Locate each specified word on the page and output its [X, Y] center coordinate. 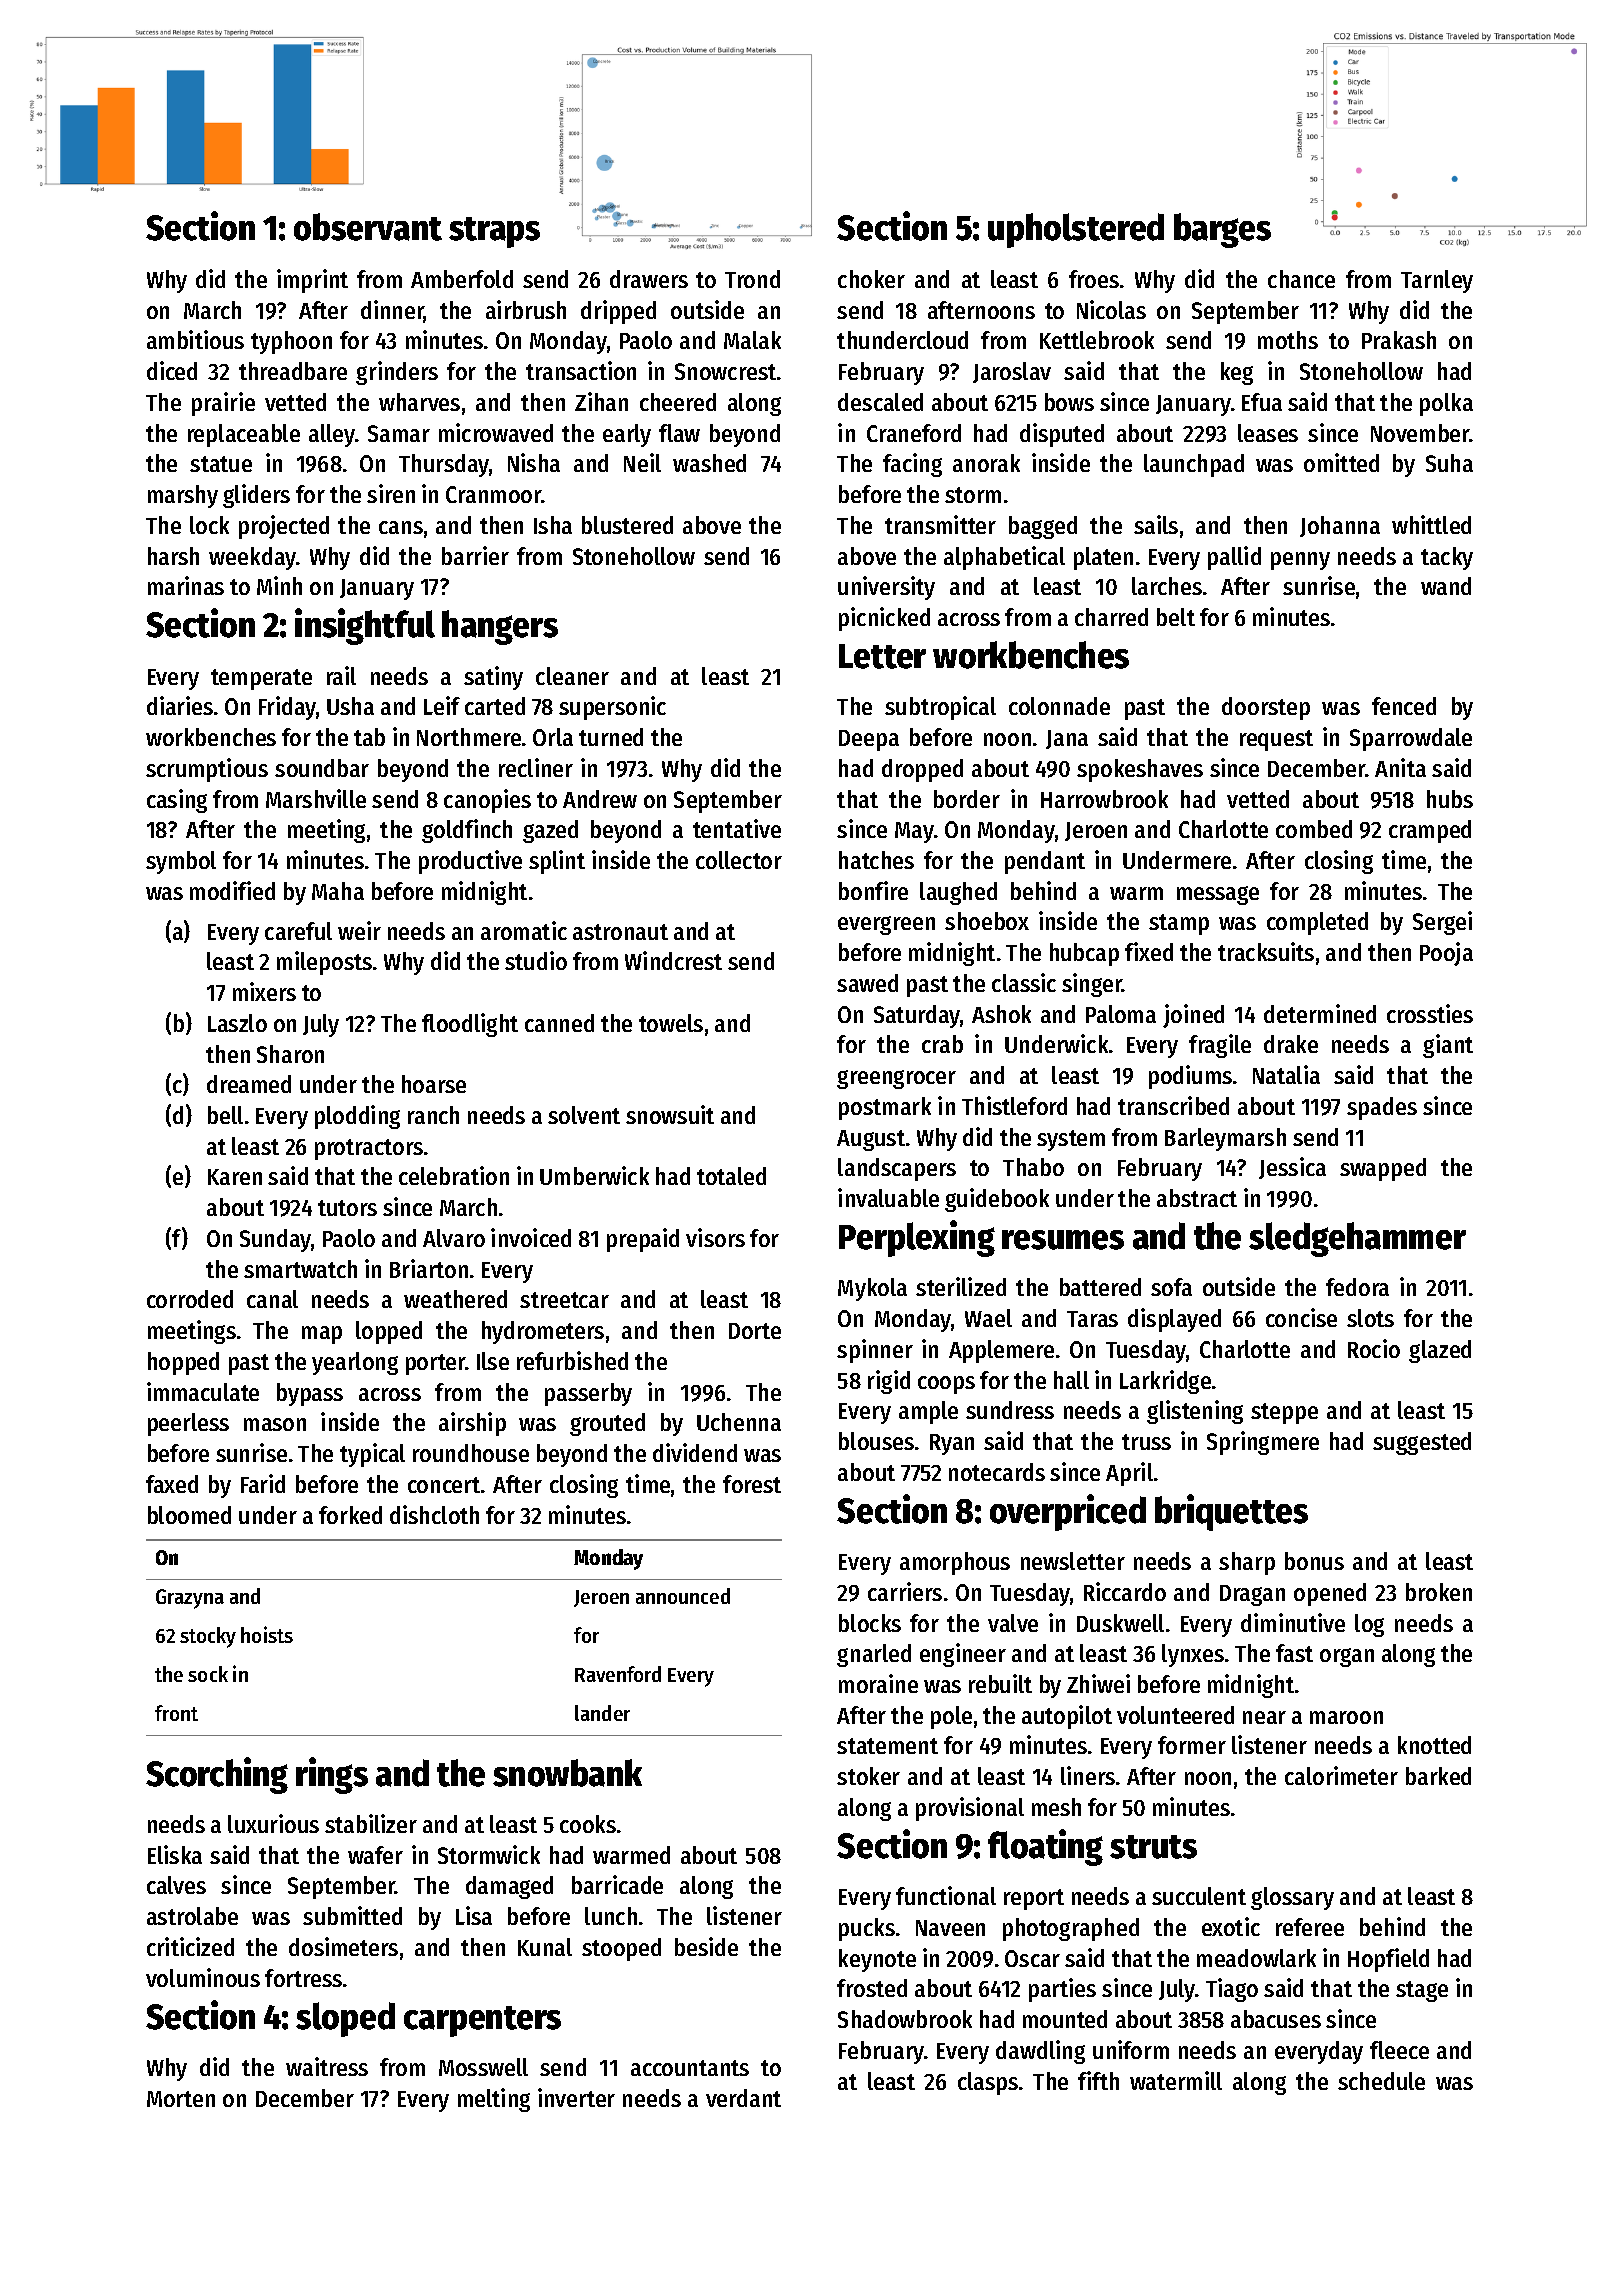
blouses [876, 1441]
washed [709, 463]
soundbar [322, 768]
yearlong [355, 1363]
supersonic [612, 708]
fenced [1404, 706]
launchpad [1194, 465]
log [1369, 1625]
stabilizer [371, 1823]
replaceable [244, 435]
